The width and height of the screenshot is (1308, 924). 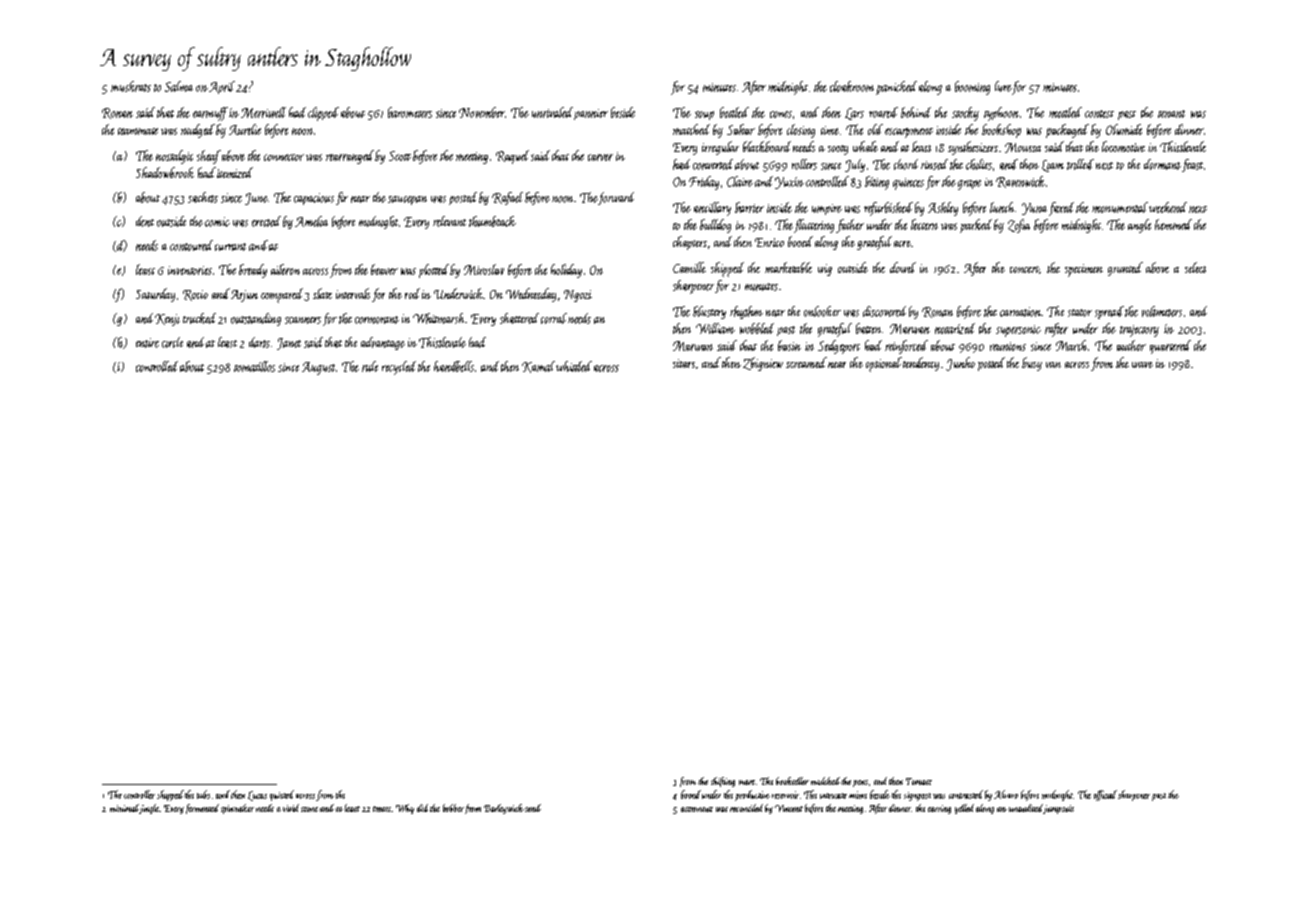 What do you see at coordinates (1105, 795) in the screenshot?
I see `official` at bounding box center [1105, 795].
